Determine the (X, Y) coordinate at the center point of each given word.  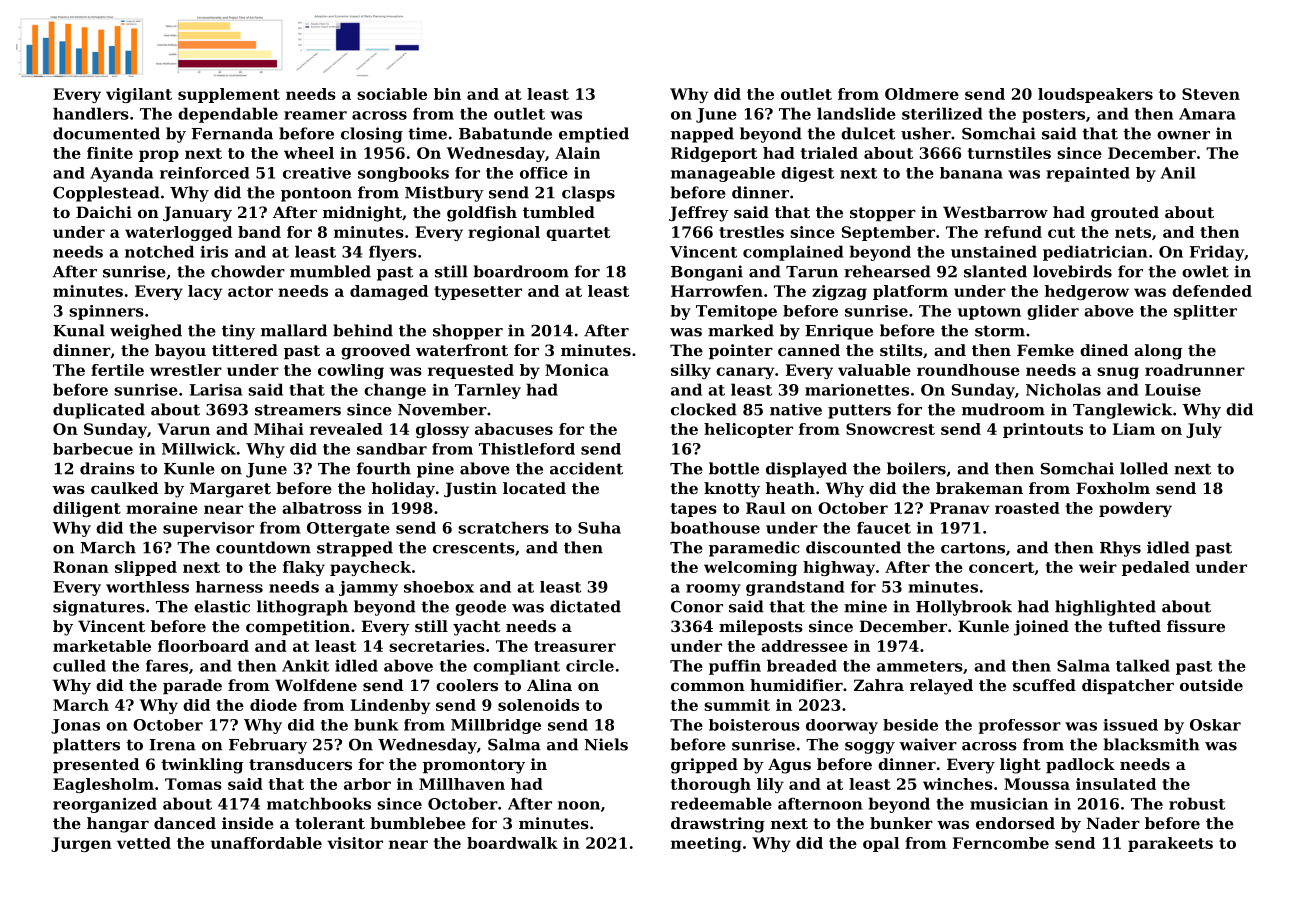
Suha (599, 527)
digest (807, 174)
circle (590, 665)
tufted (1134, 626)
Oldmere (922, 94)
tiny (238, 332)
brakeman (979, 488)
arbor (367, 784)
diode (273, 705)
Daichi (104, 212)
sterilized (942, 113)
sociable (392, 94)
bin (447, 94)
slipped (146, 568)
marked (741, 330)
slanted (995, 271)
